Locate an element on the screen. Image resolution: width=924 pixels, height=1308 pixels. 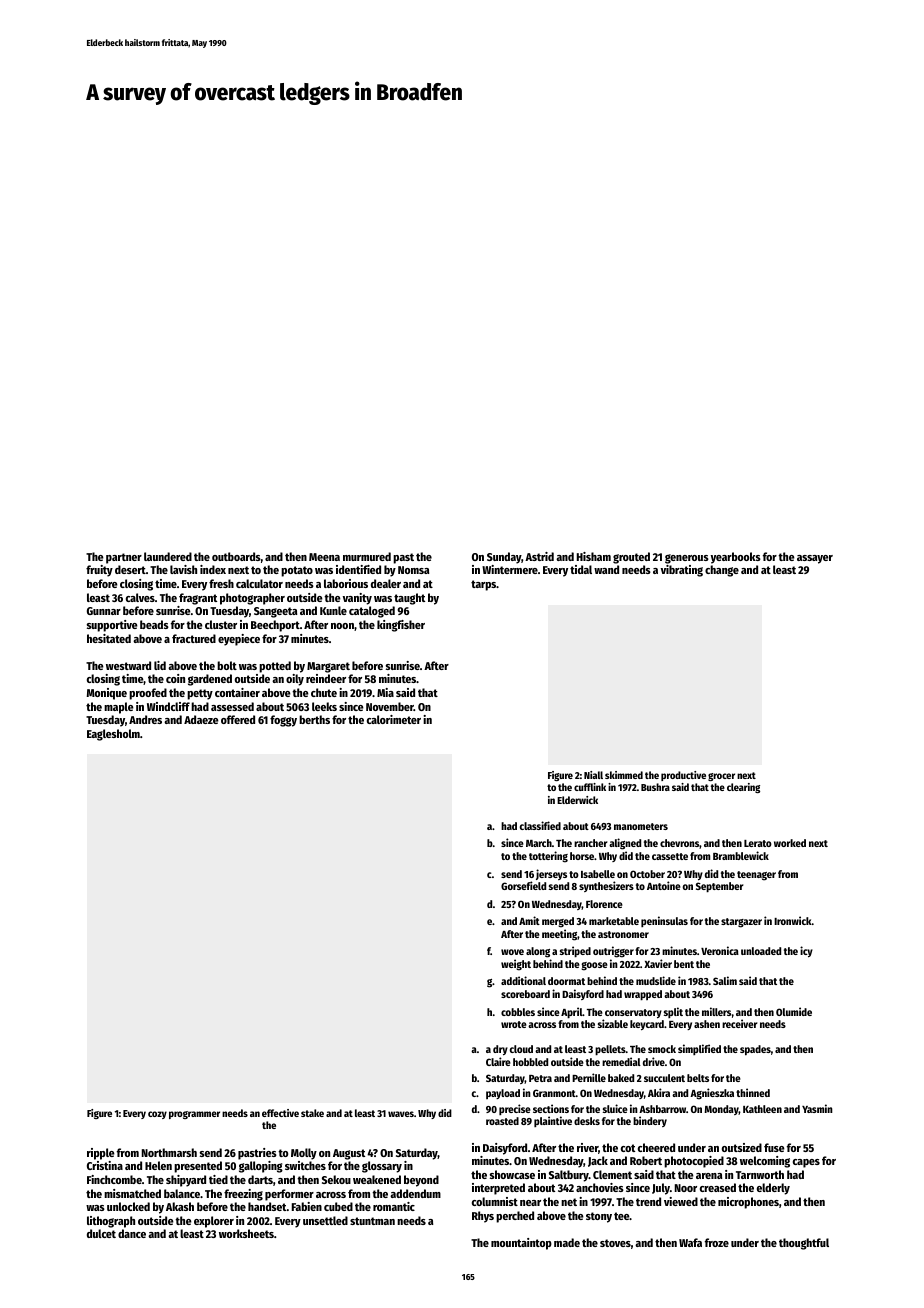
thoughtful is located at coordinates (804, 1244).
